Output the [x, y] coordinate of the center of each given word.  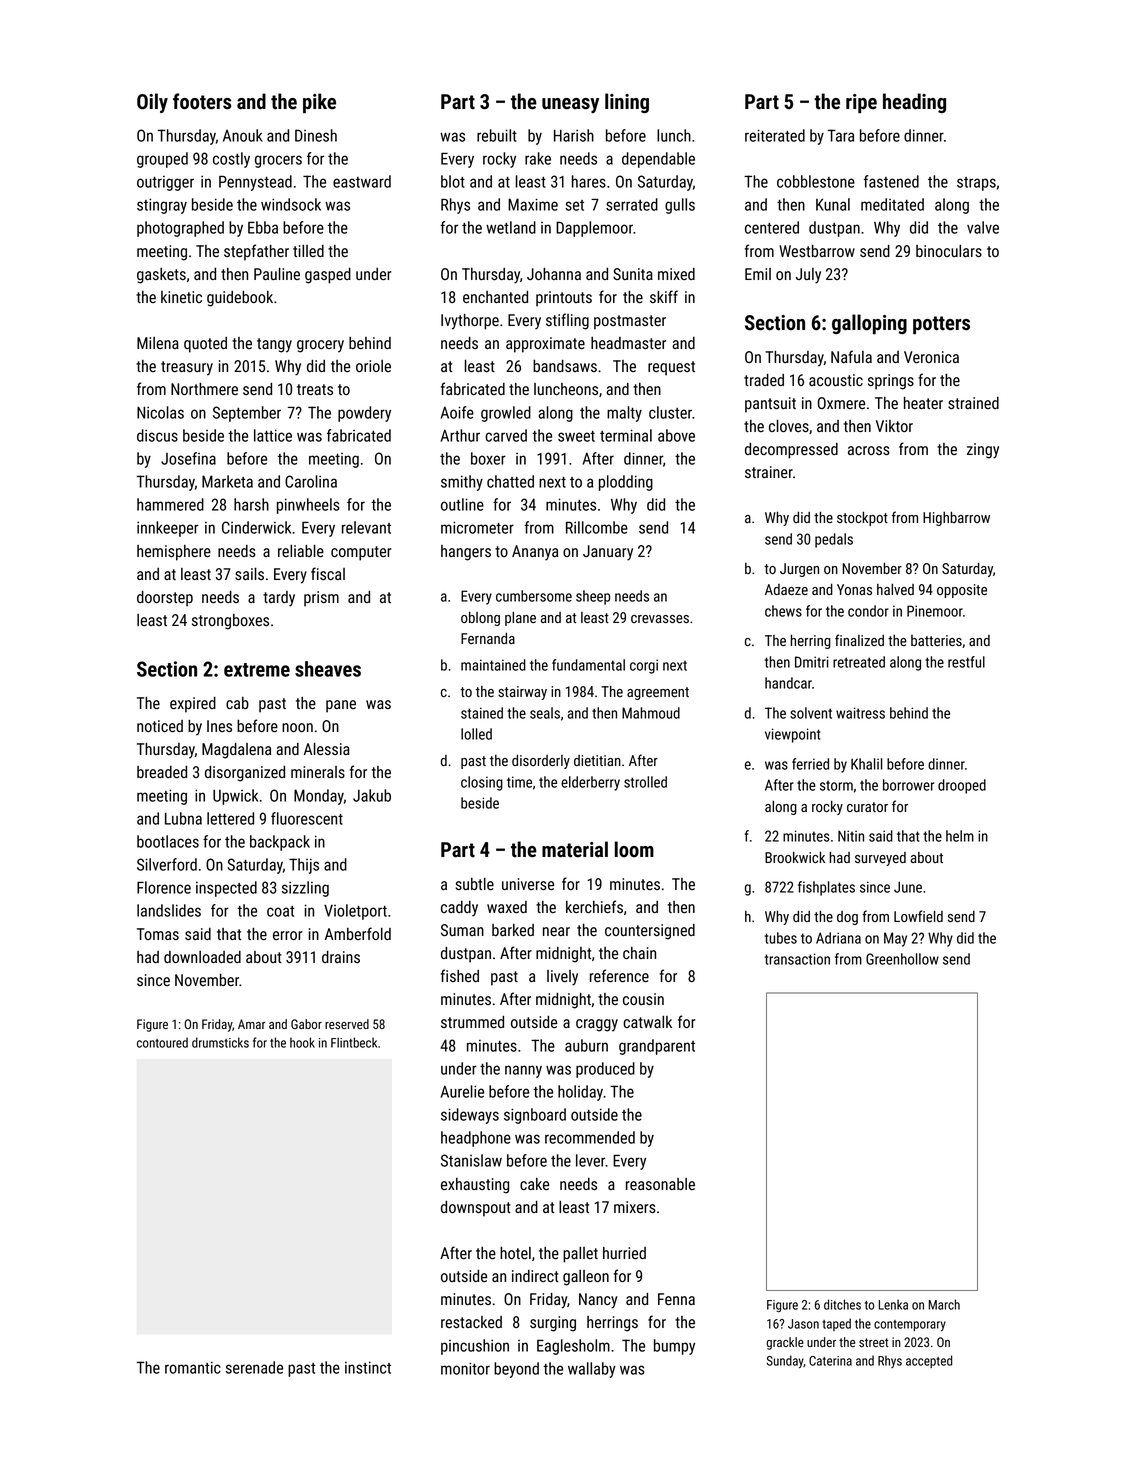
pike [319, 103]
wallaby [592, 1370]
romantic [193, 1367]
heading [914, 103]
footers [202, 101]
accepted [929, 1361]
